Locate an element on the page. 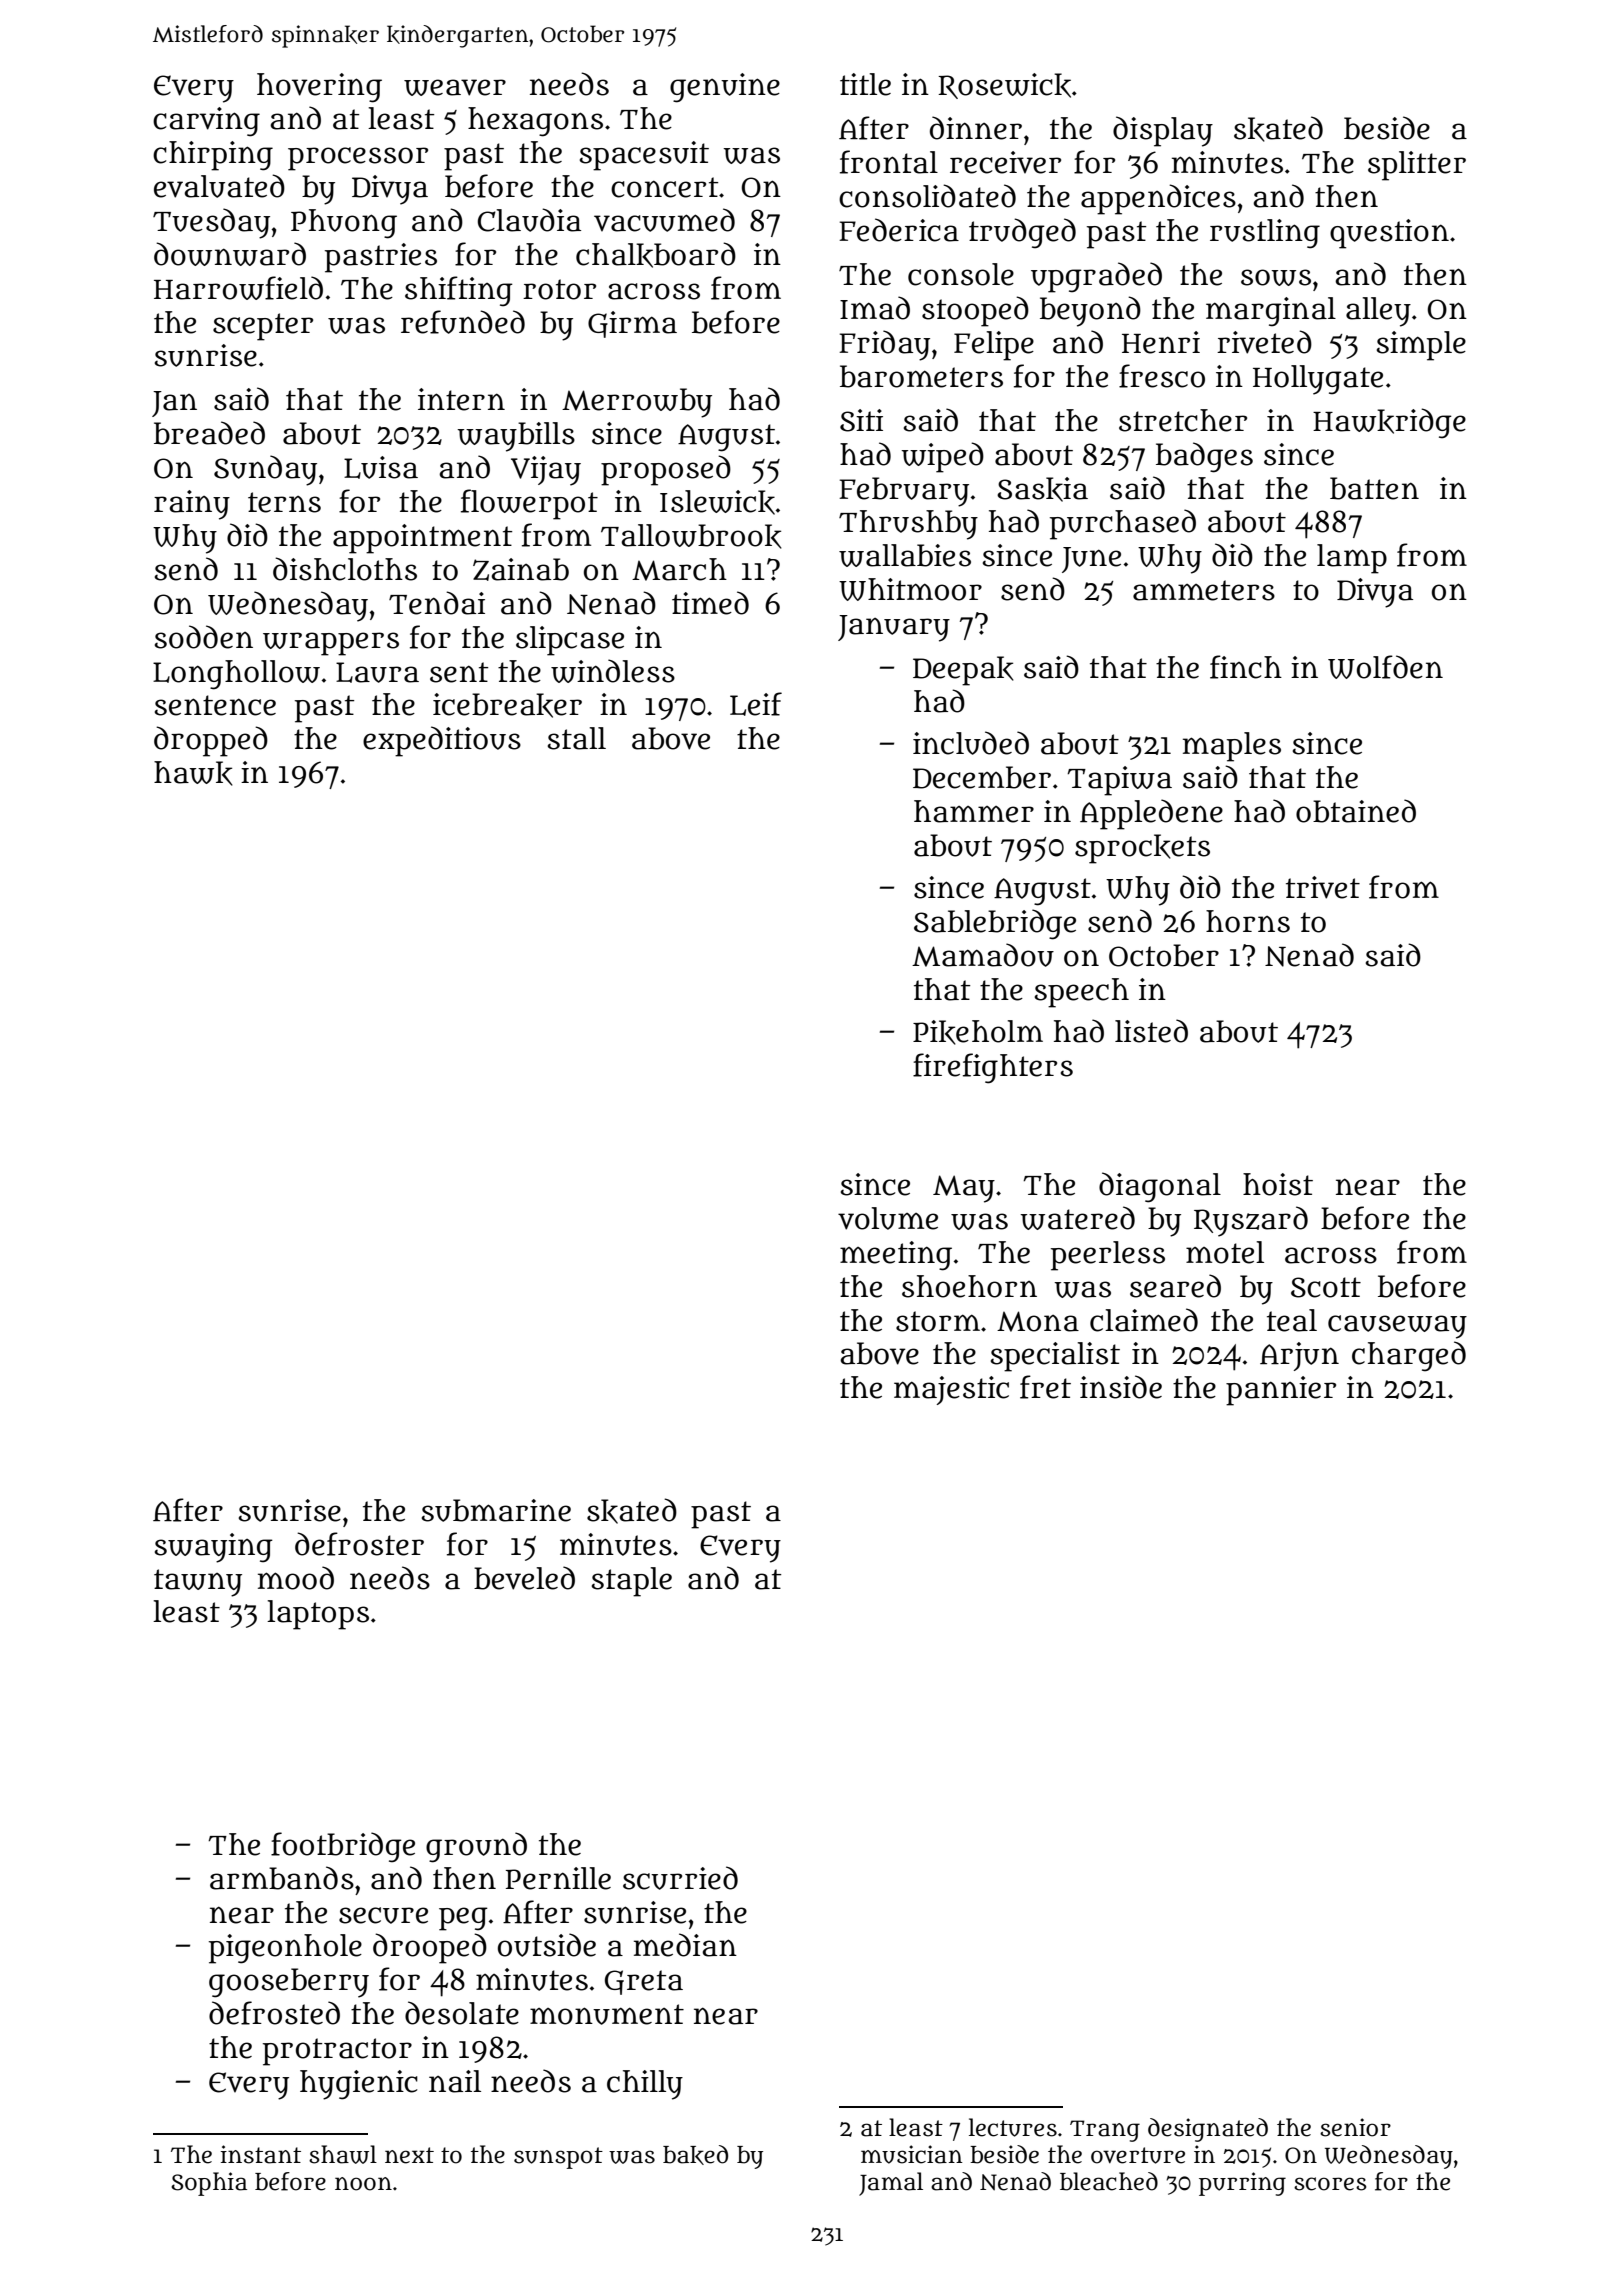 The image size is (1620, 2292). staple is located at coordinates (632, 1582).
